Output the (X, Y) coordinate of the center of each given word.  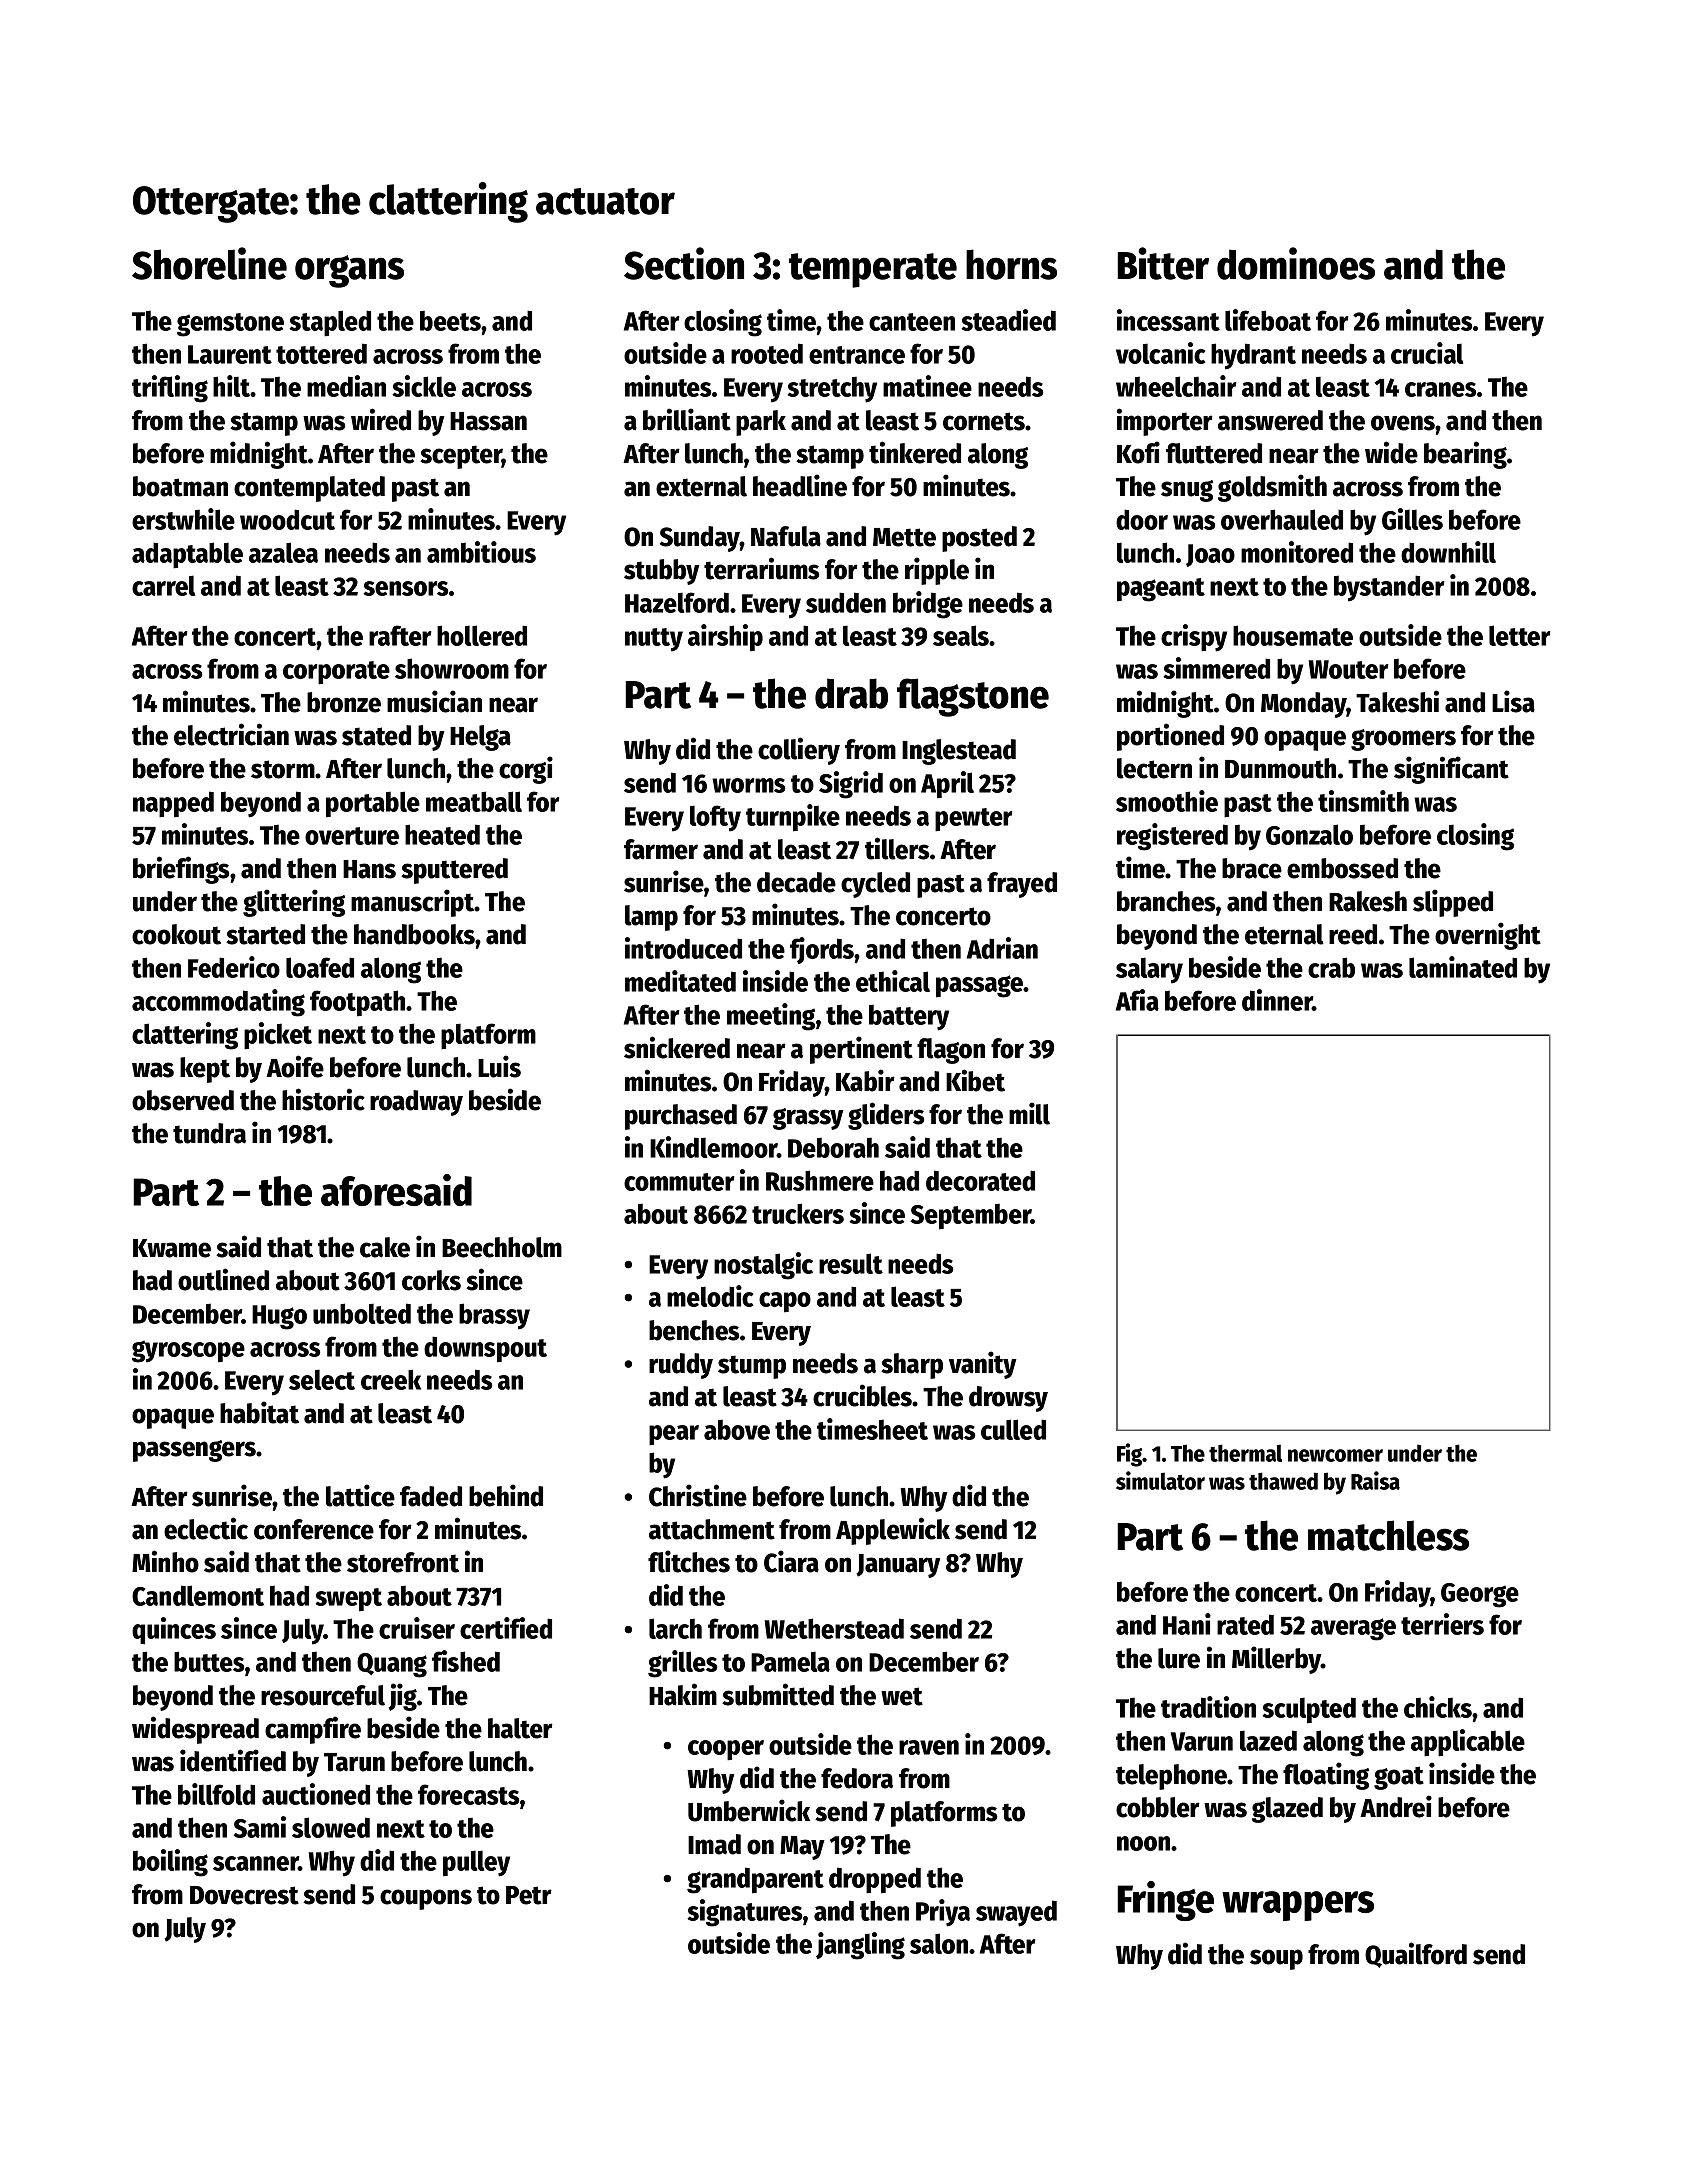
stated (376, 735)
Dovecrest (244, 1895)
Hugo (279, 1317)
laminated (1463, 967)
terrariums (761, 568)
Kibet (975, 1080)
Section (684, 263)
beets (450, 320)
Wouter (1348, 669)
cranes (1440, 389)
